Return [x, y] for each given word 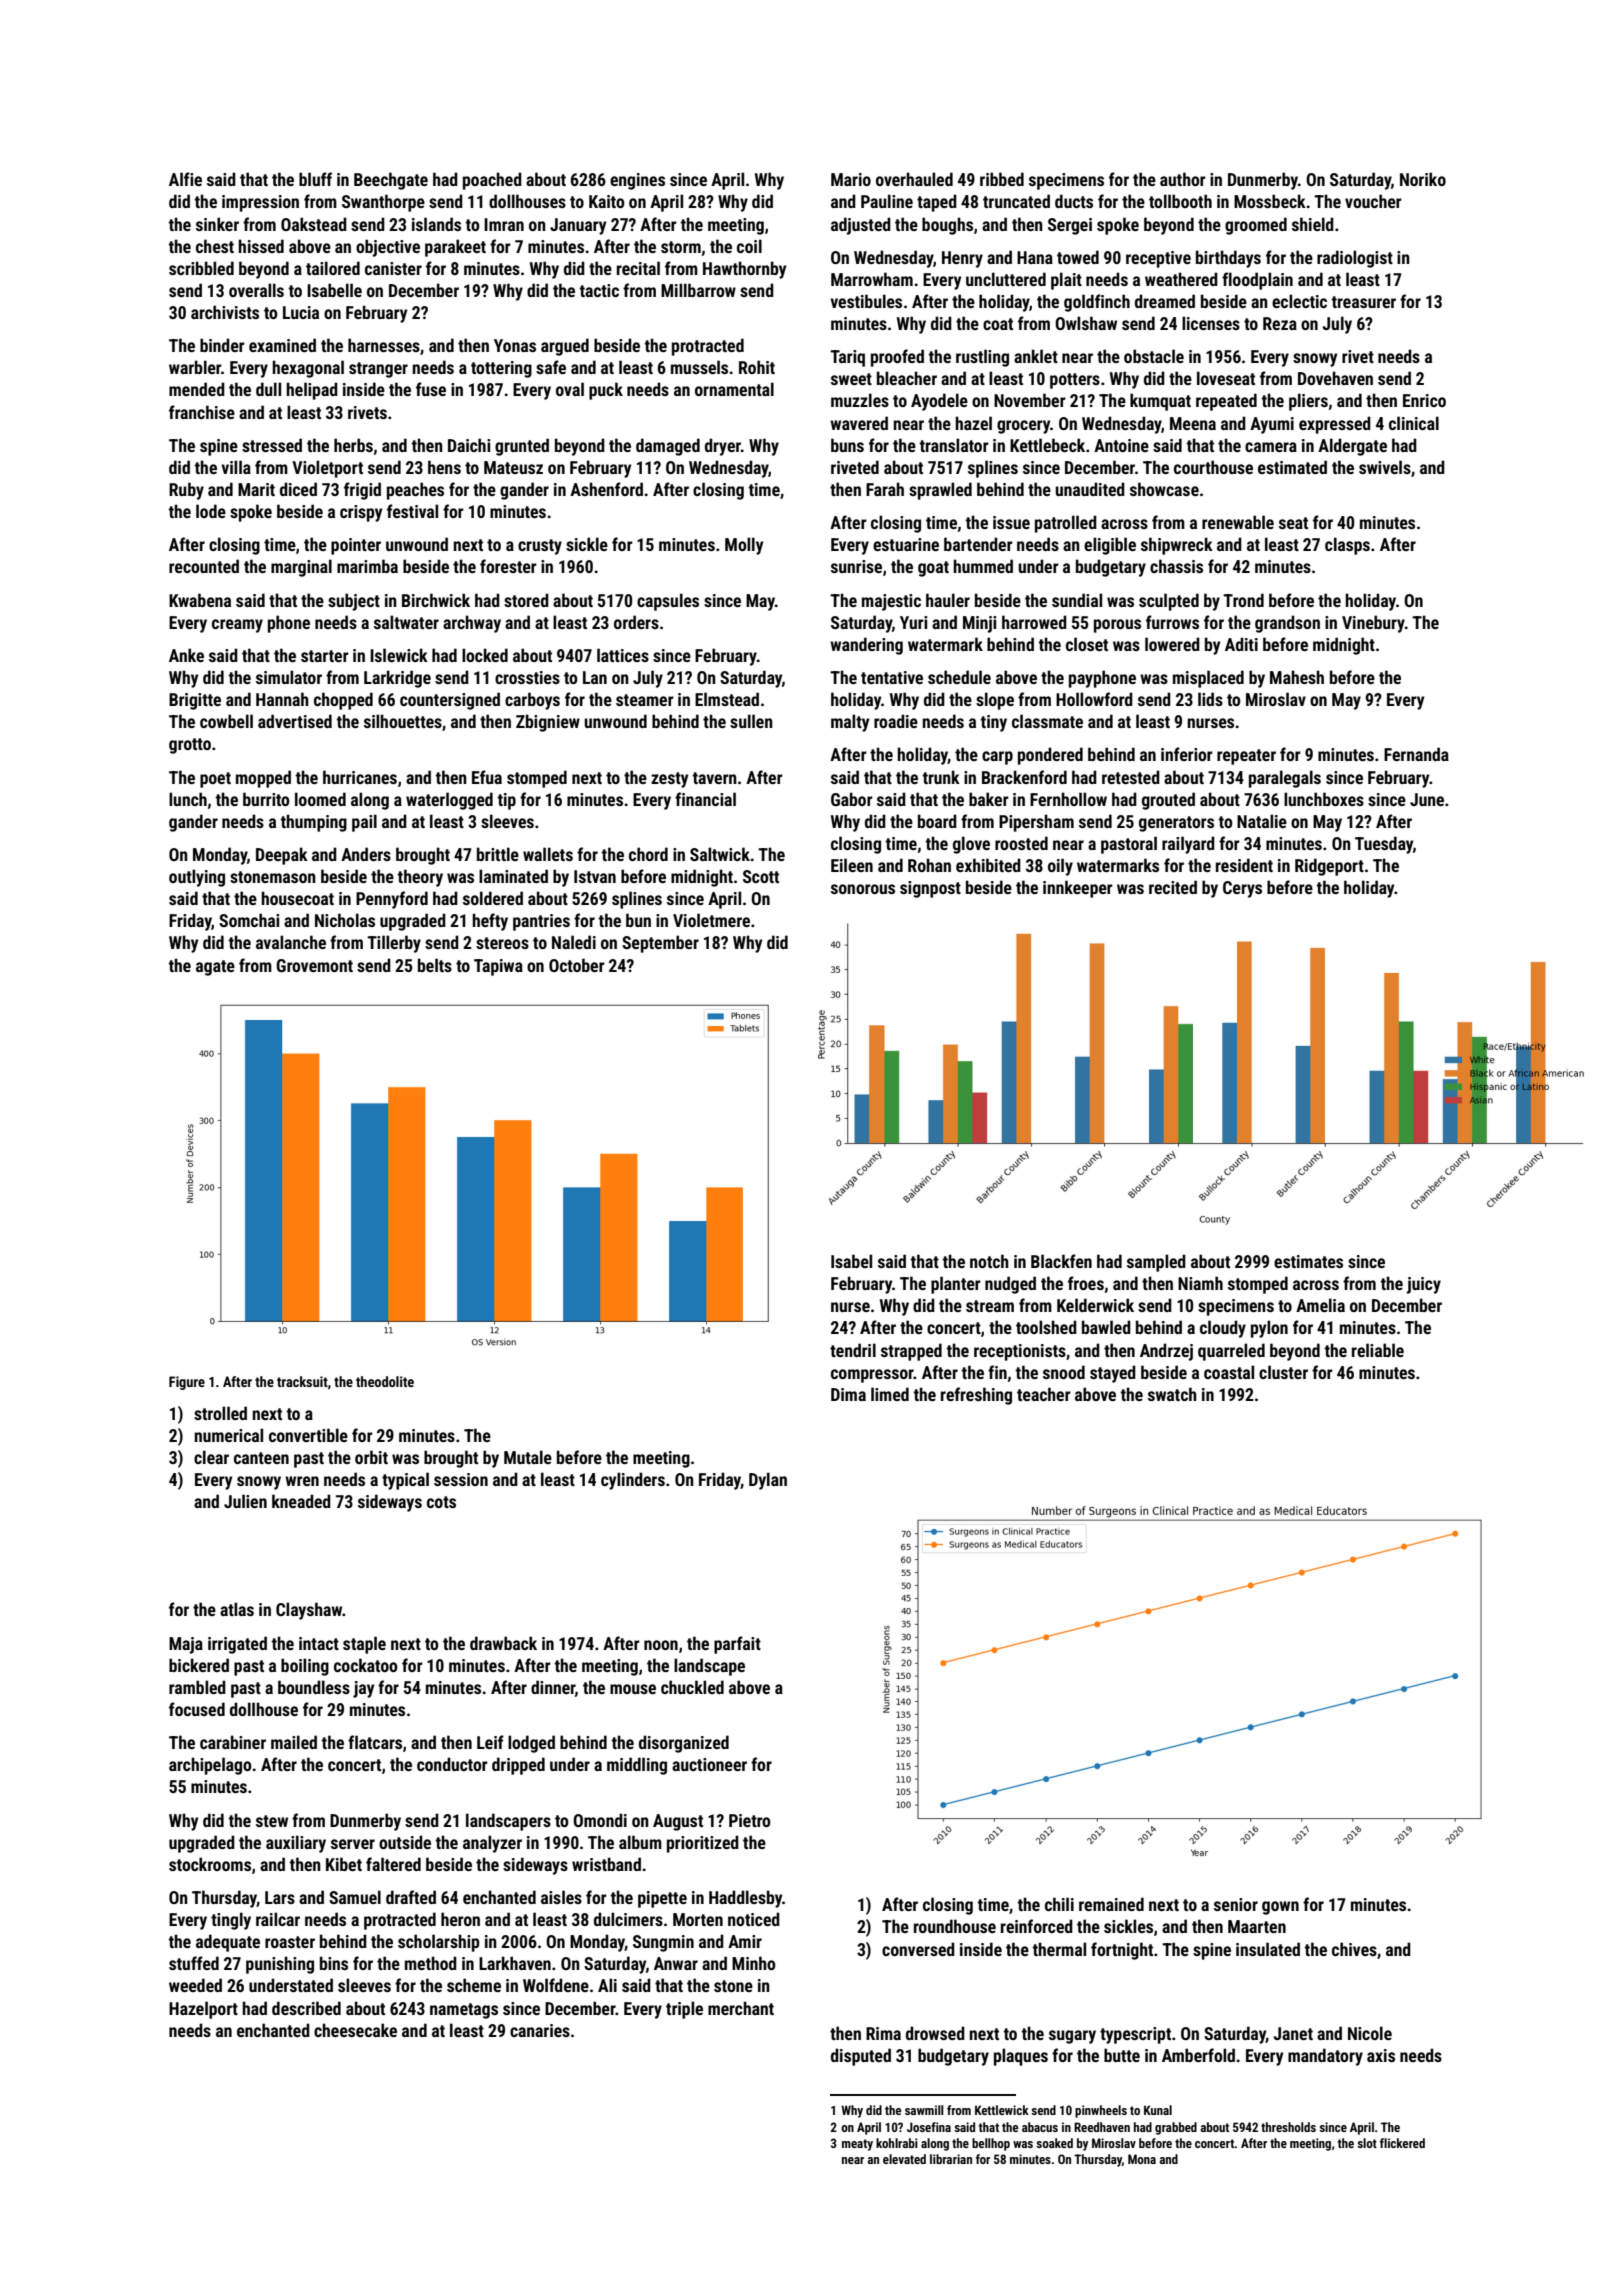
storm [681, 247]
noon [661, 1645]
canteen [261, 1458]
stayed [1113, 1374]
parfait [737, 1645]
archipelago [210, 1766]
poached [492, 181]
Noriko [1423, 179]
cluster [1283, 1372]
